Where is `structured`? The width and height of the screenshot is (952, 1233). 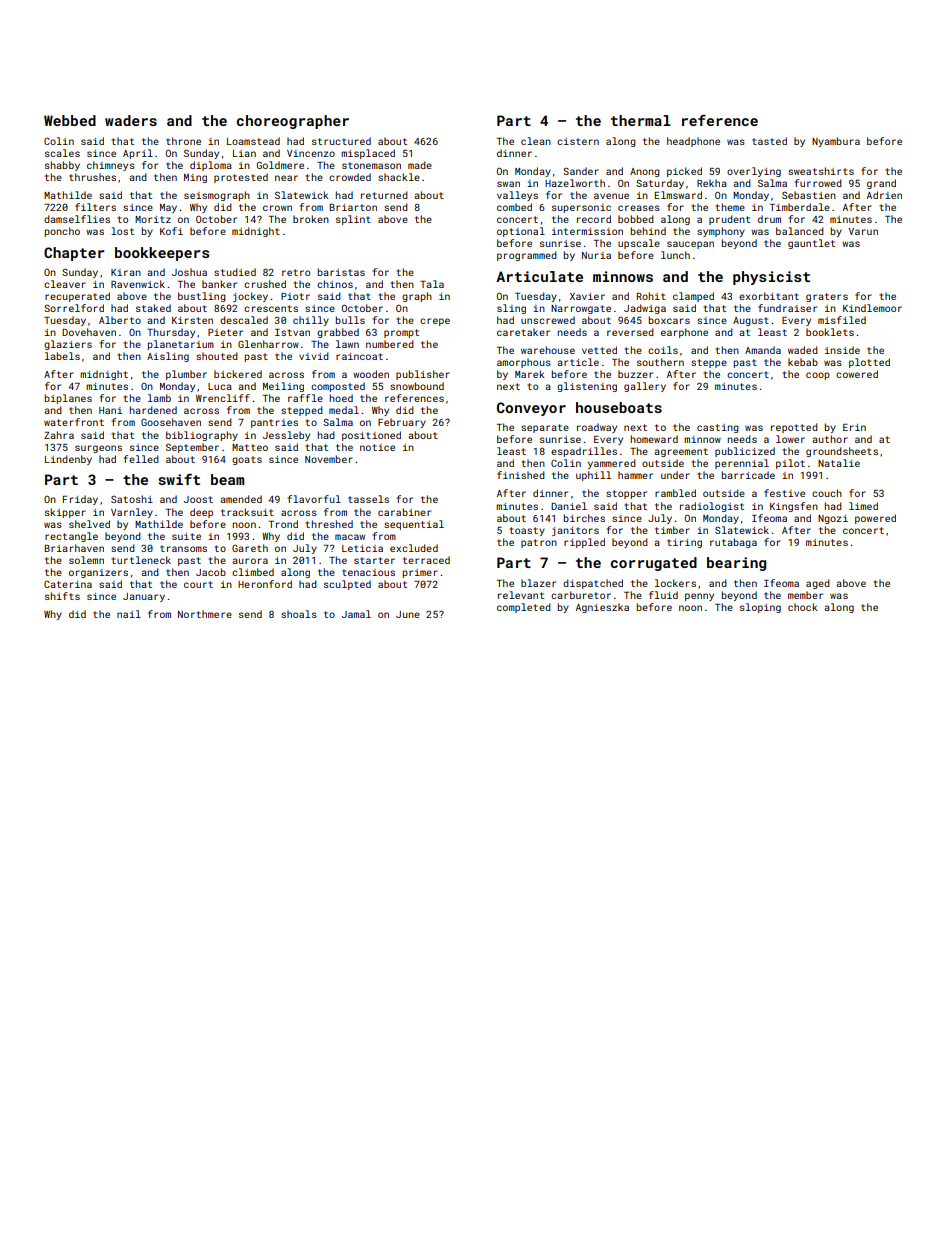
structured is located at coordinates (341, 141).
